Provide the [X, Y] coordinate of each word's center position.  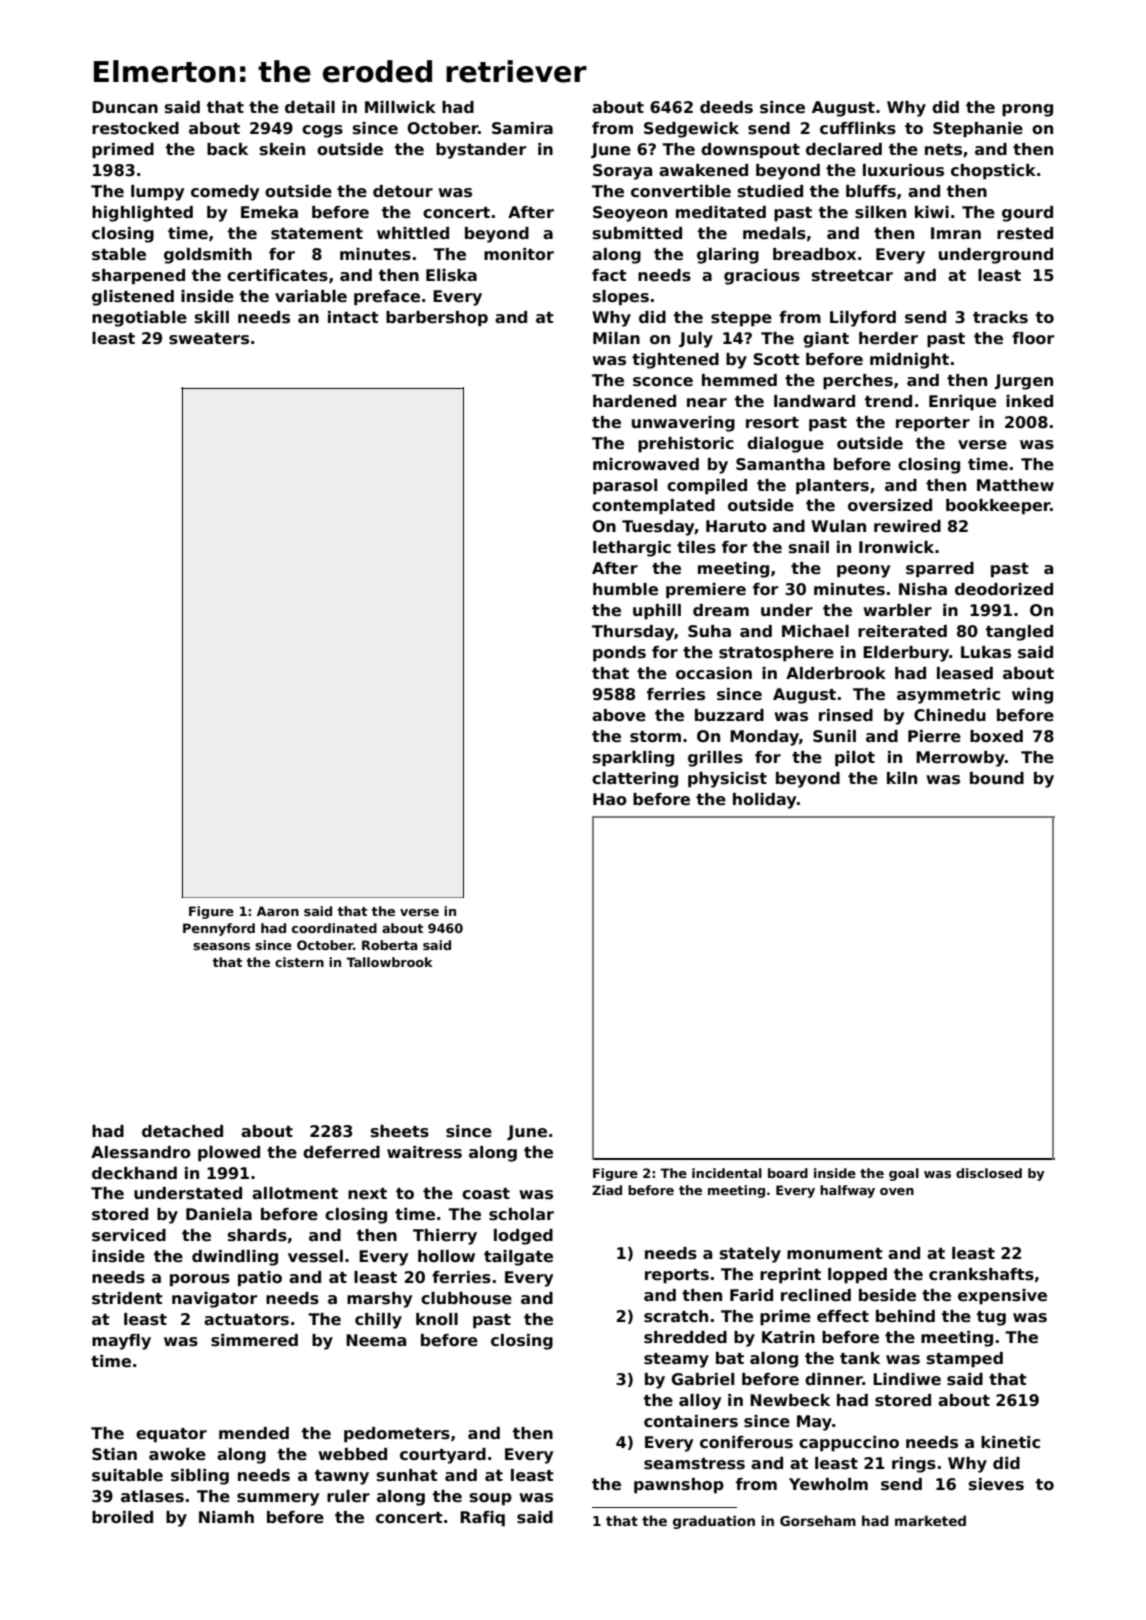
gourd [1027, 214]
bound [997, 778]
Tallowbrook [389, 962]
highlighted [142, 214]
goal [904, 1174]
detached [182, 1131]
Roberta [390, 945]
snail [809, 547]
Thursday [633, 633]
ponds [619, 654]
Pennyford [219, 929]
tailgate [518, 1258]
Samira [522, 128]
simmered [254, 1340]
